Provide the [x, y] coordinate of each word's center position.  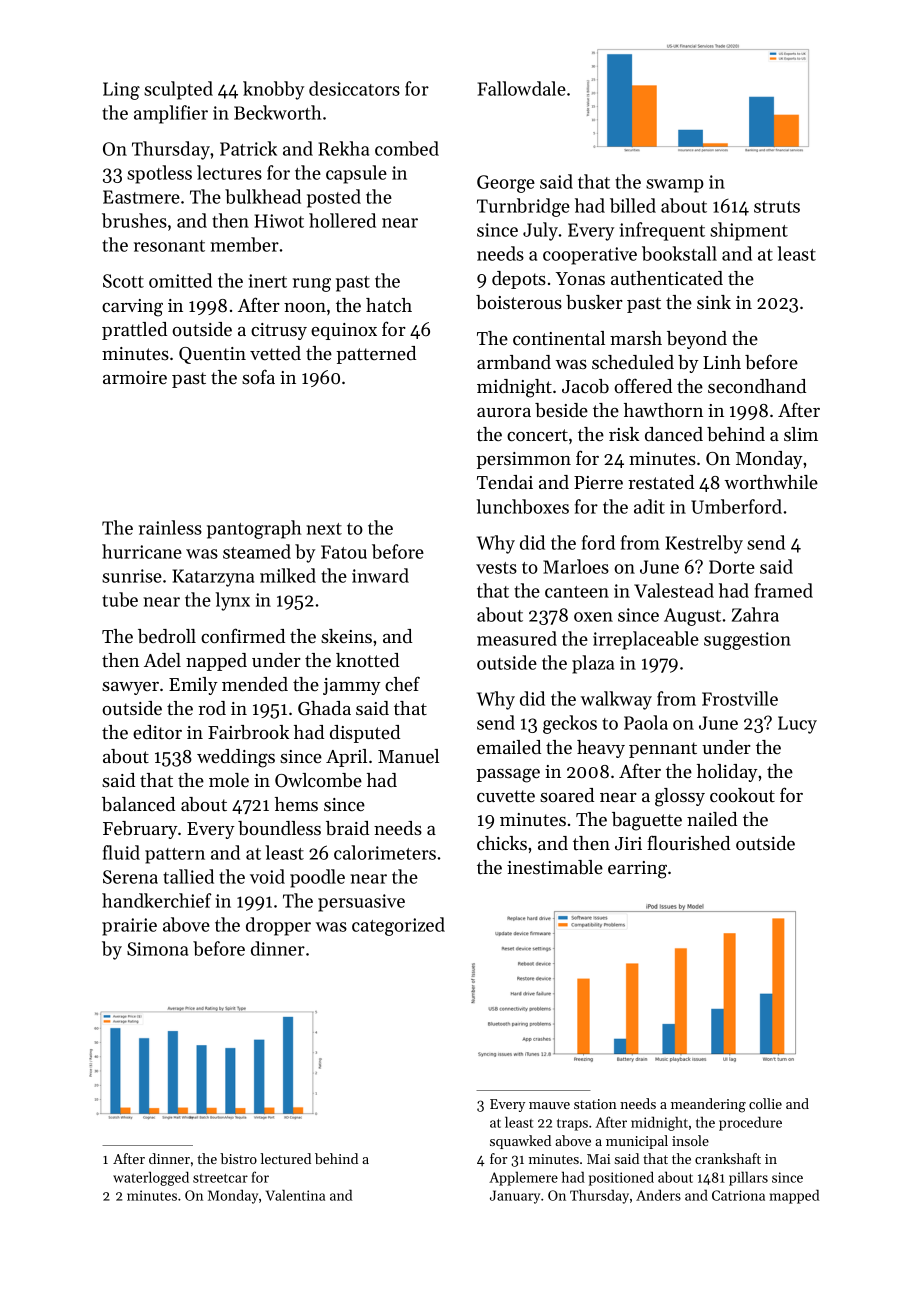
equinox [344, 331]
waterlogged [151, 1178]
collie [765, 1103]
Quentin [212, 355]
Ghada [324, 708]
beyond [697, 340]
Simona [157, 949]
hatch [389, 305]
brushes [134, 220]
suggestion [747, 641]
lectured [285, 1158]
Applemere [523, 1178]
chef [402, 683]
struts [777, 207]
